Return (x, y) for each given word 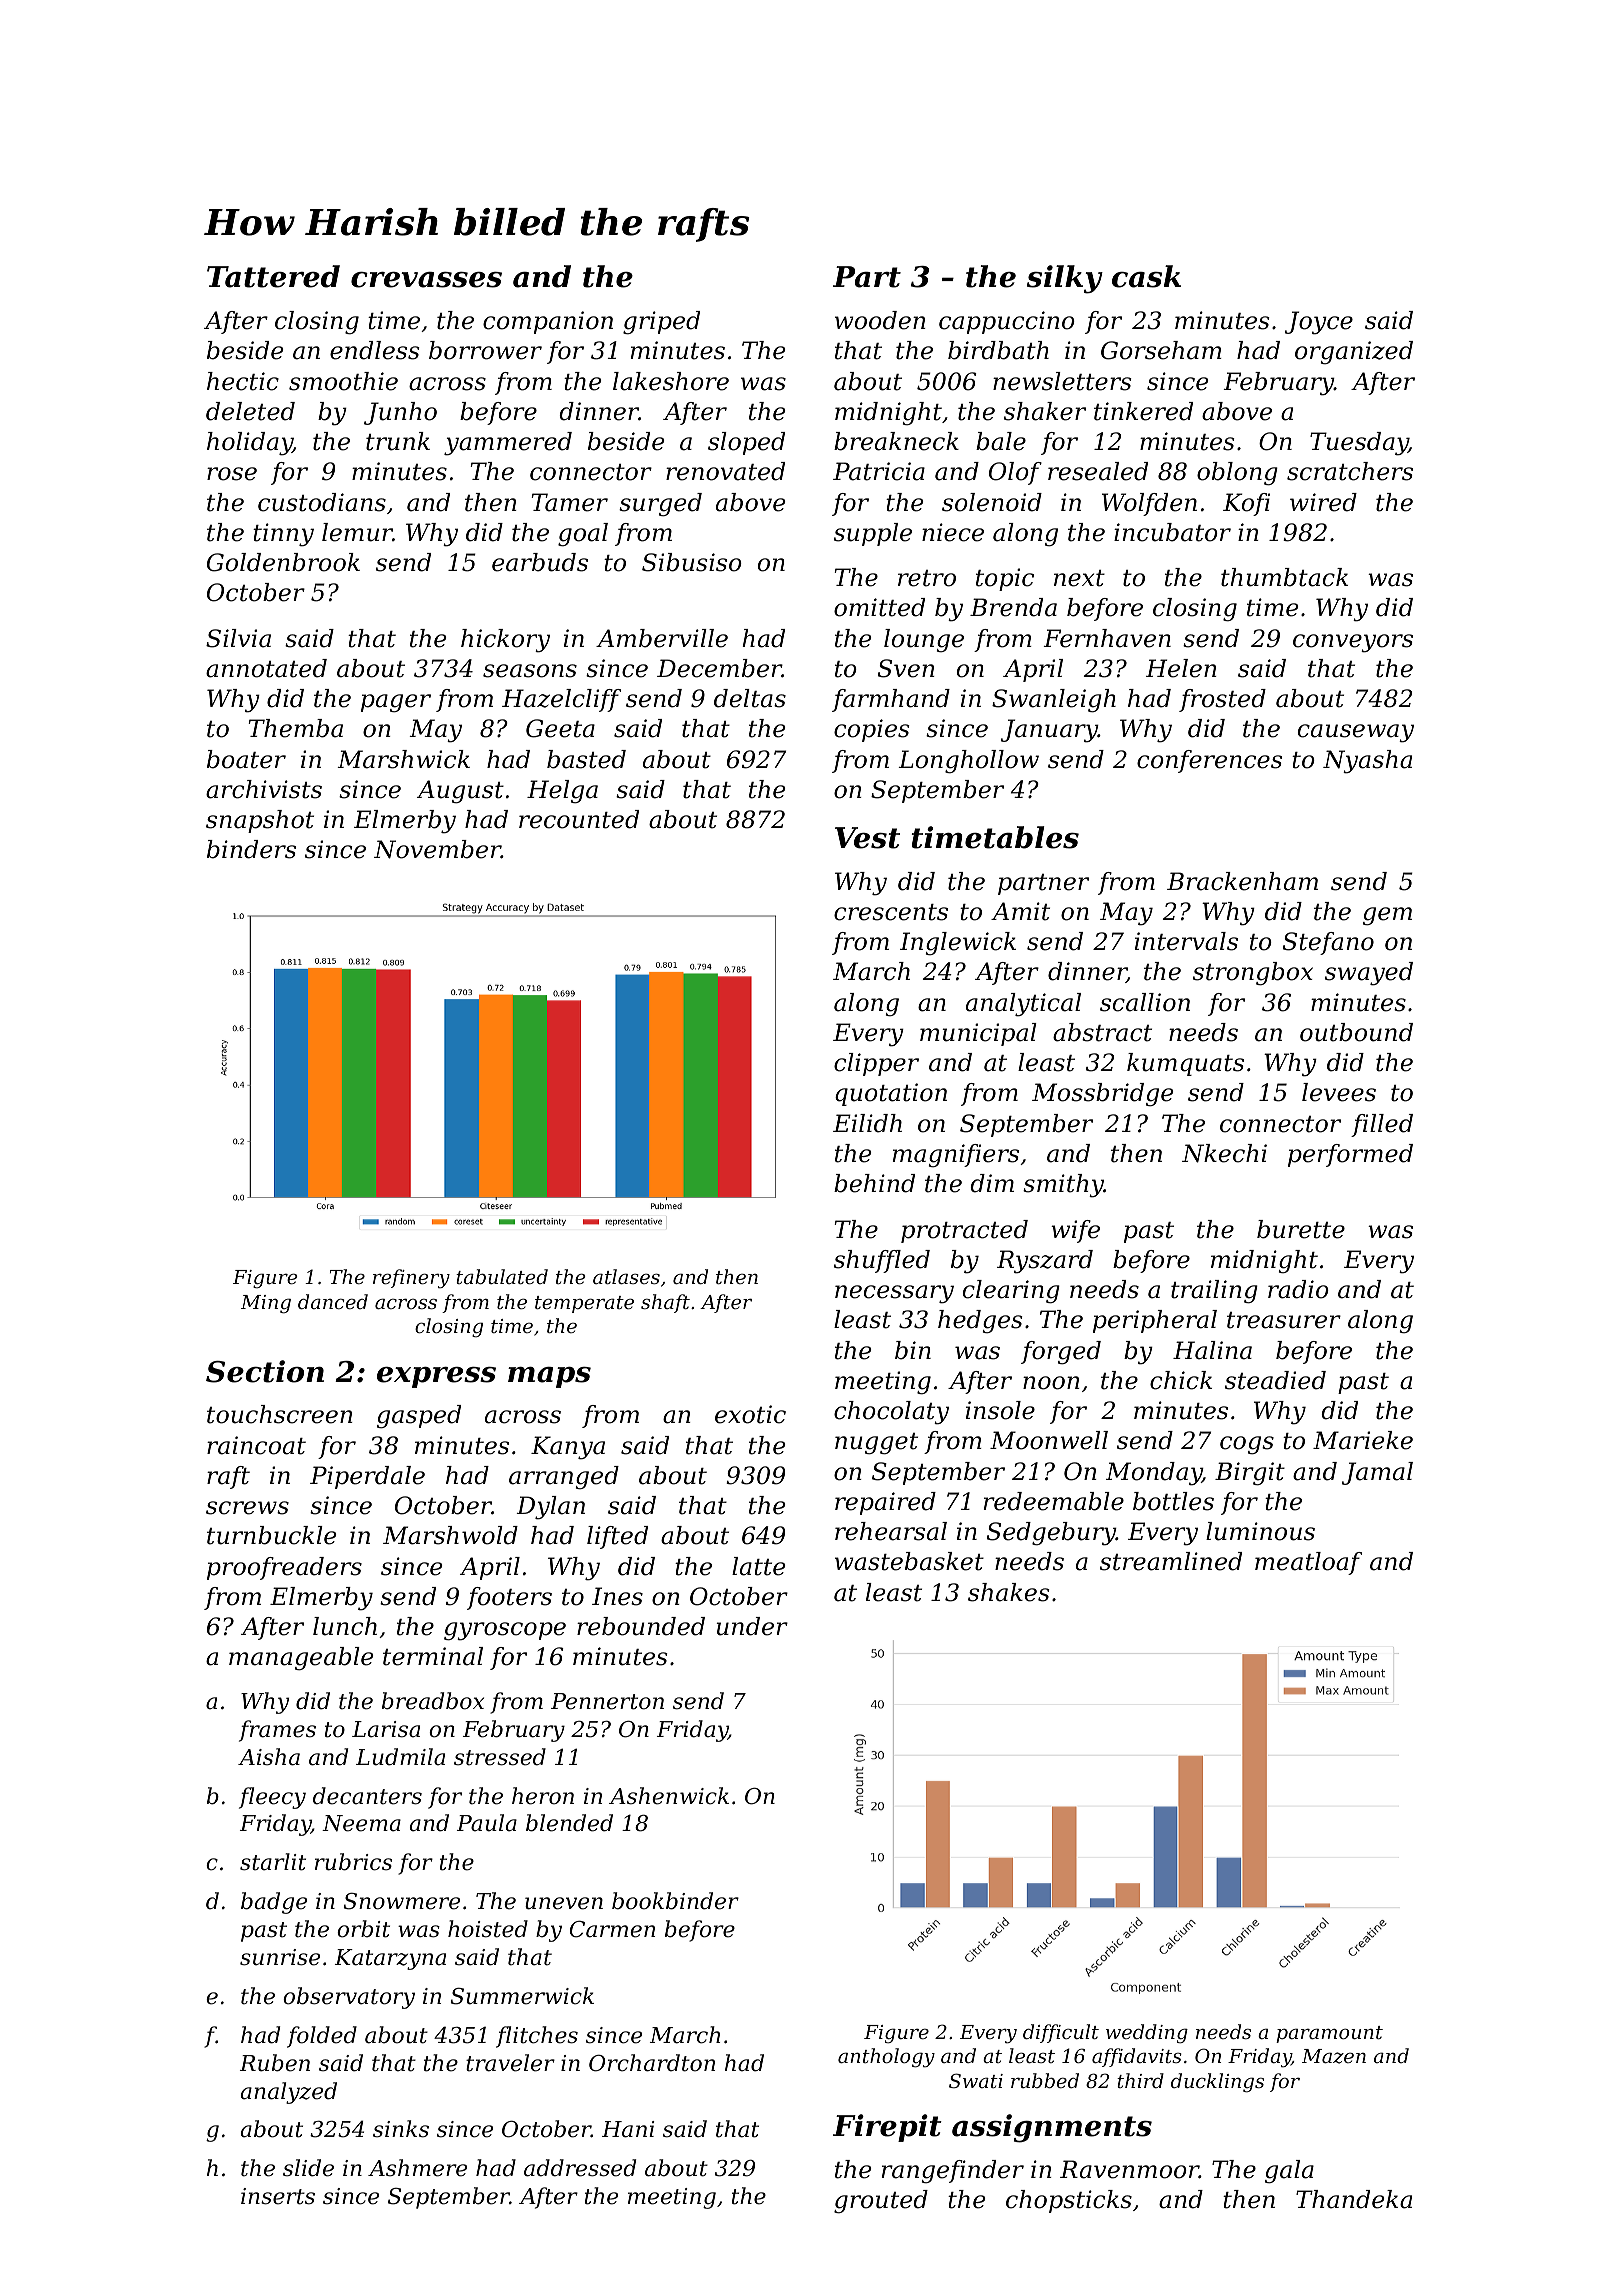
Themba (296, 728)
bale (1001, 441)
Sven (906, 668)
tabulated (502, 1276)
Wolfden (1149, 504)
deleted (250, 411)
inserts (278, 2196)
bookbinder (675, 1901)
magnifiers (956, 1155)
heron (543, 1796)
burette (1301, 1229)
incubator (1172, 532)
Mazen (1334, 2056)
